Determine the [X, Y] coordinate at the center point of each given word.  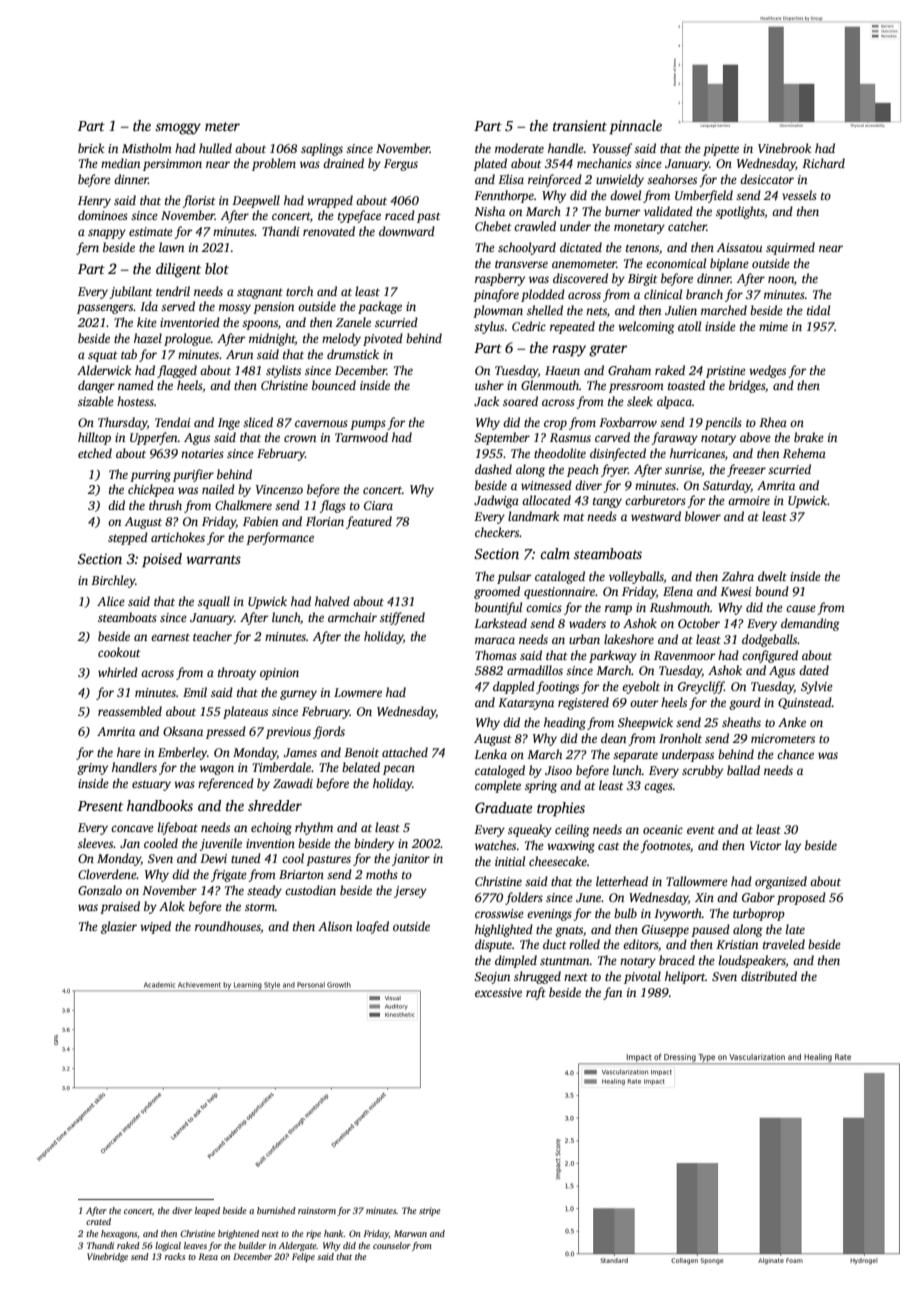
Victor [766, 845]
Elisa [511, 179]
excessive [498, 992]
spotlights [740, 212]
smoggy [178, 129]
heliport [685, 977]
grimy [92, 769]
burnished [276, 1210]
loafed [372, 927]
